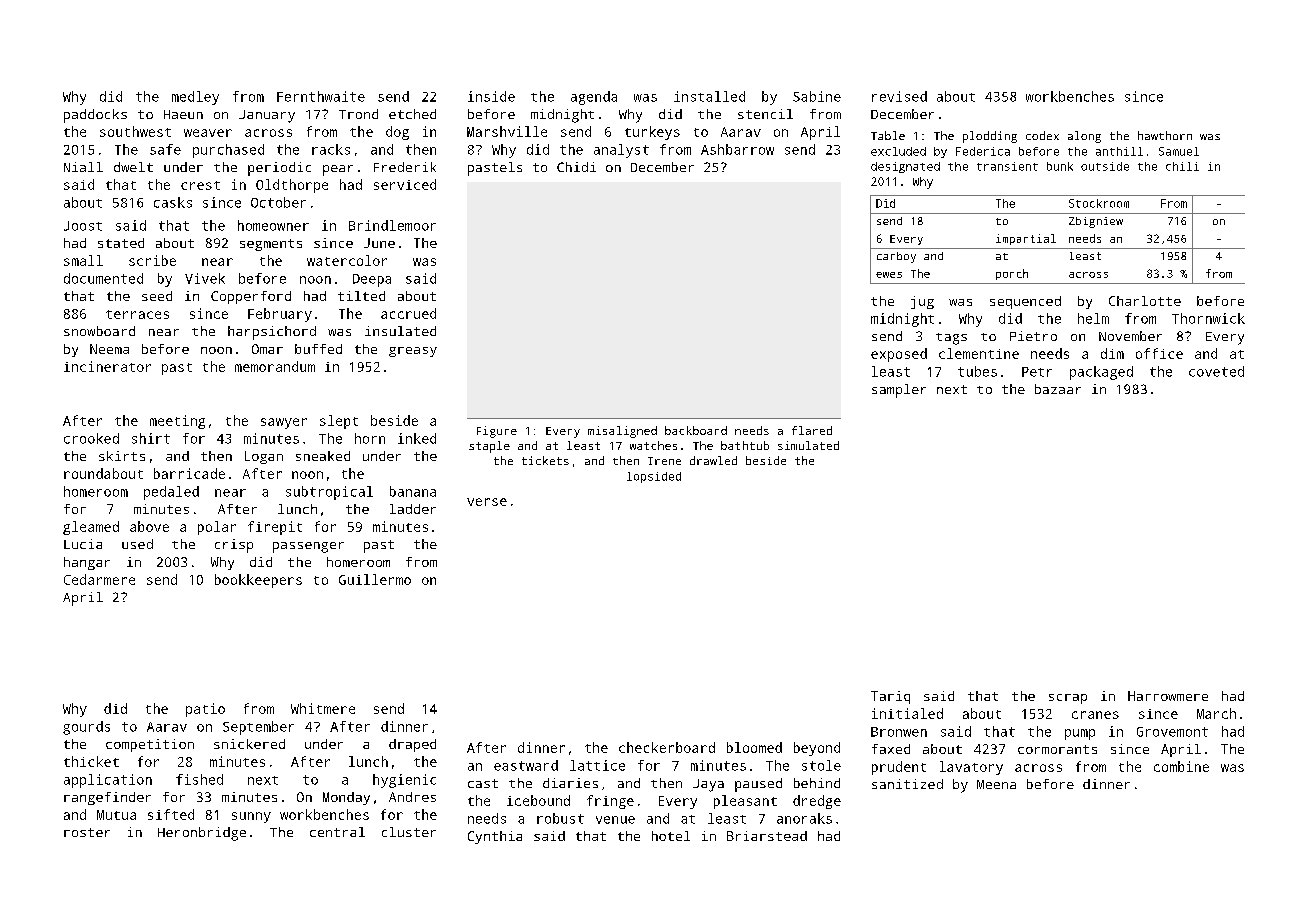 The image size is (1308, 924). Describe the element at coordinates (667, 747) in the page. I see `checkerboard` at that location.
